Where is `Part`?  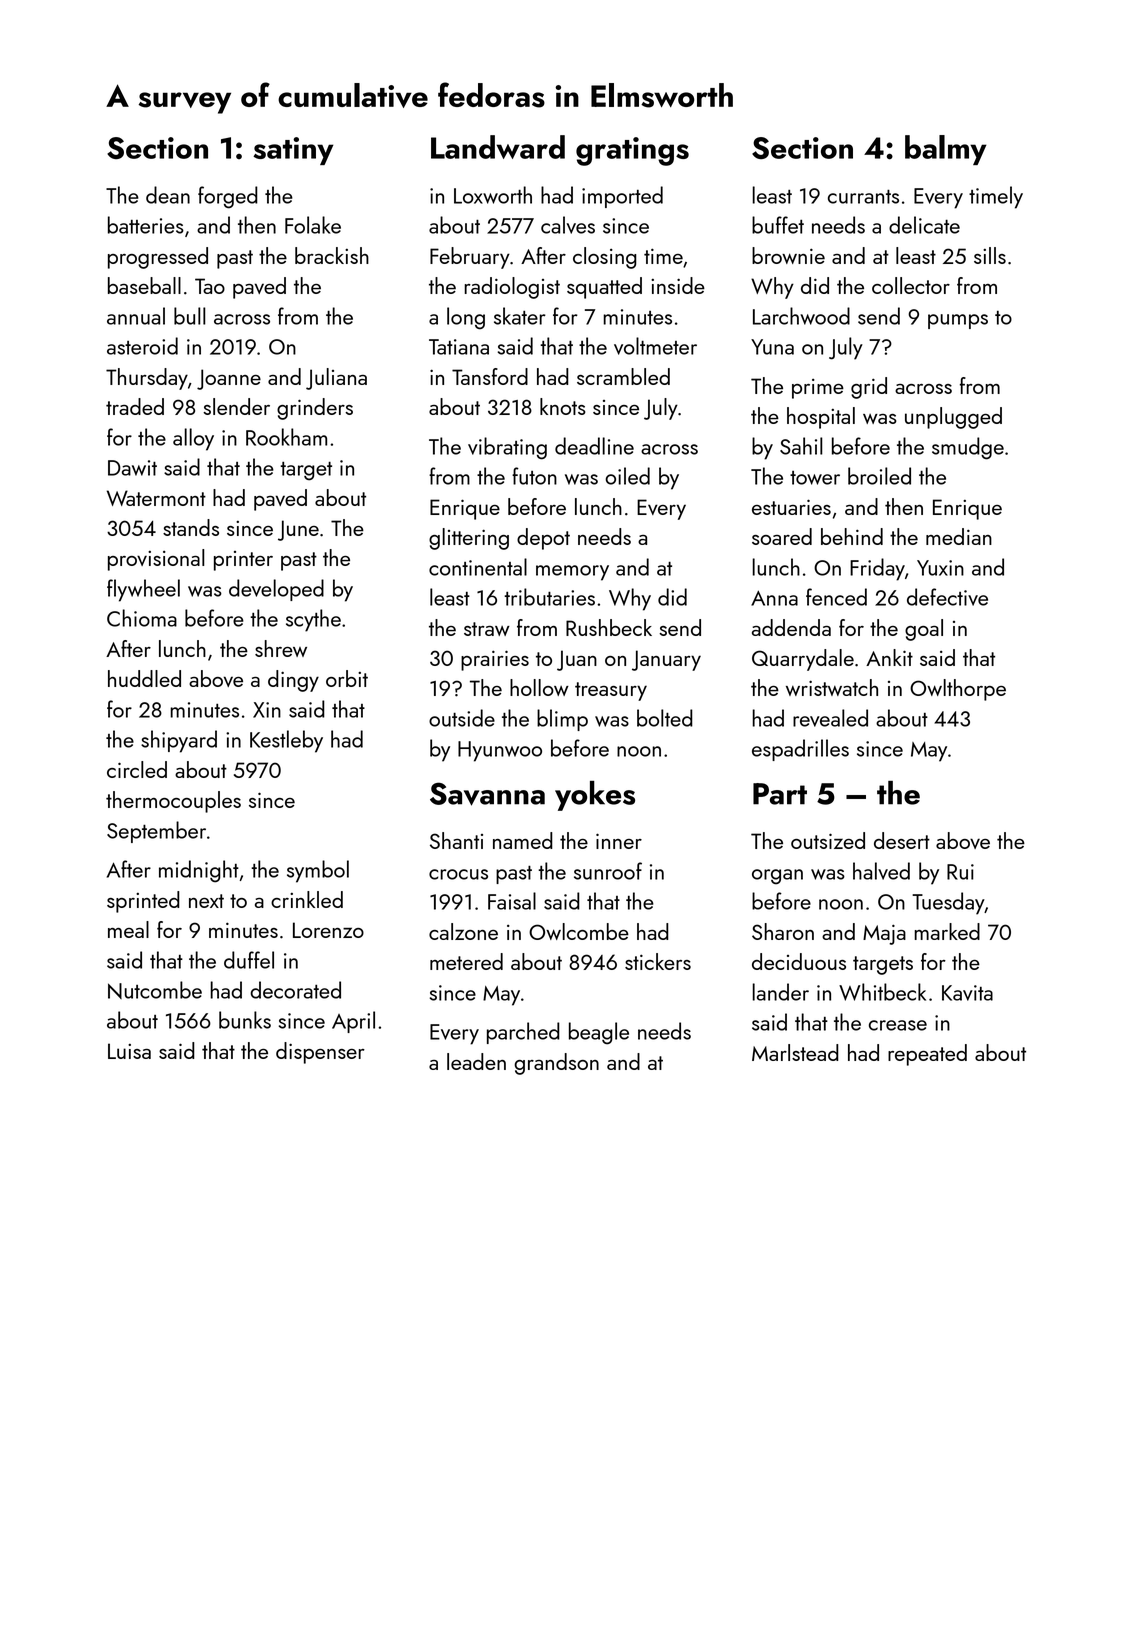 Part is located at coordinates (780, 794).
